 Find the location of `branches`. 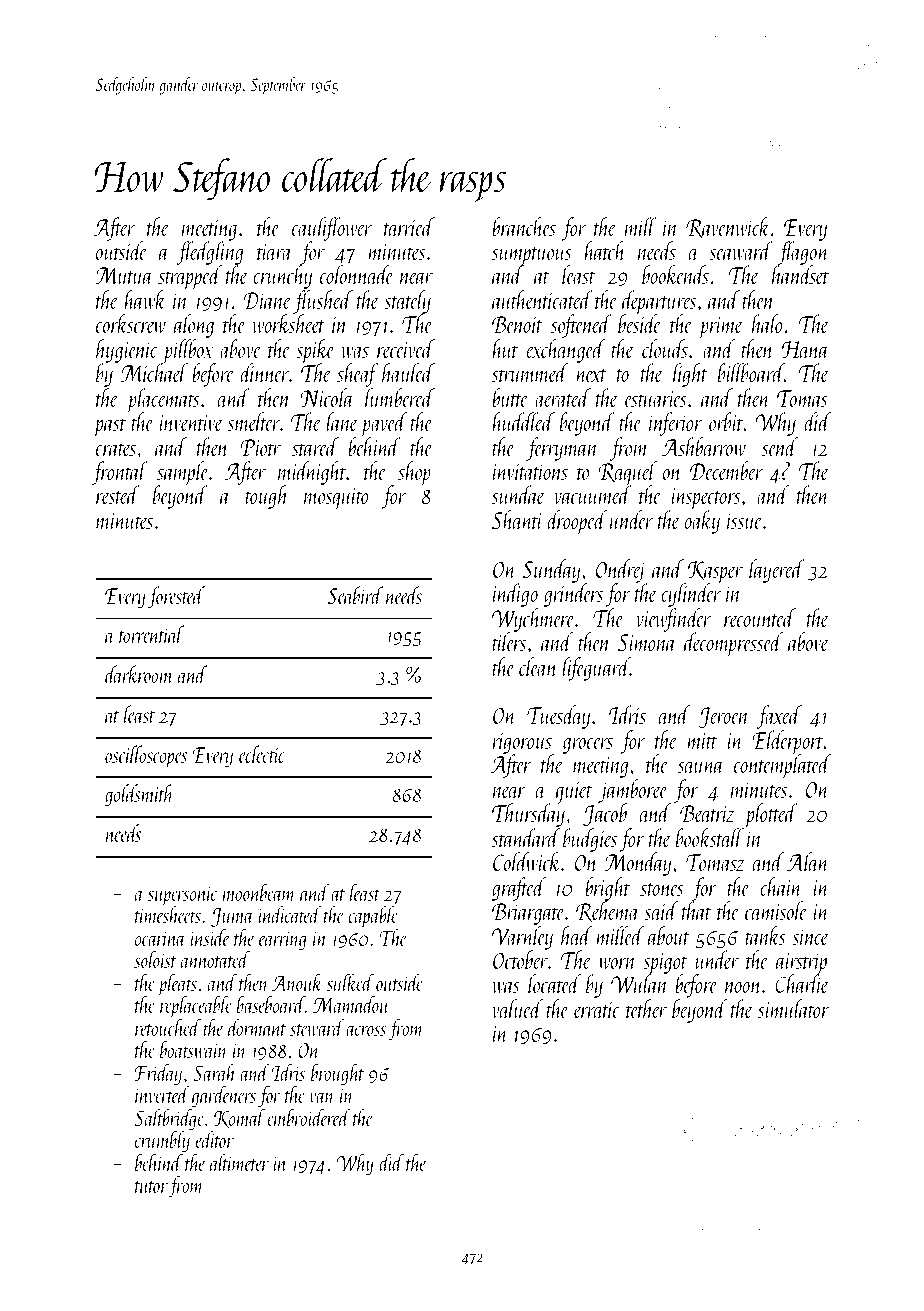

branches is located at coordinates (524, 226).
